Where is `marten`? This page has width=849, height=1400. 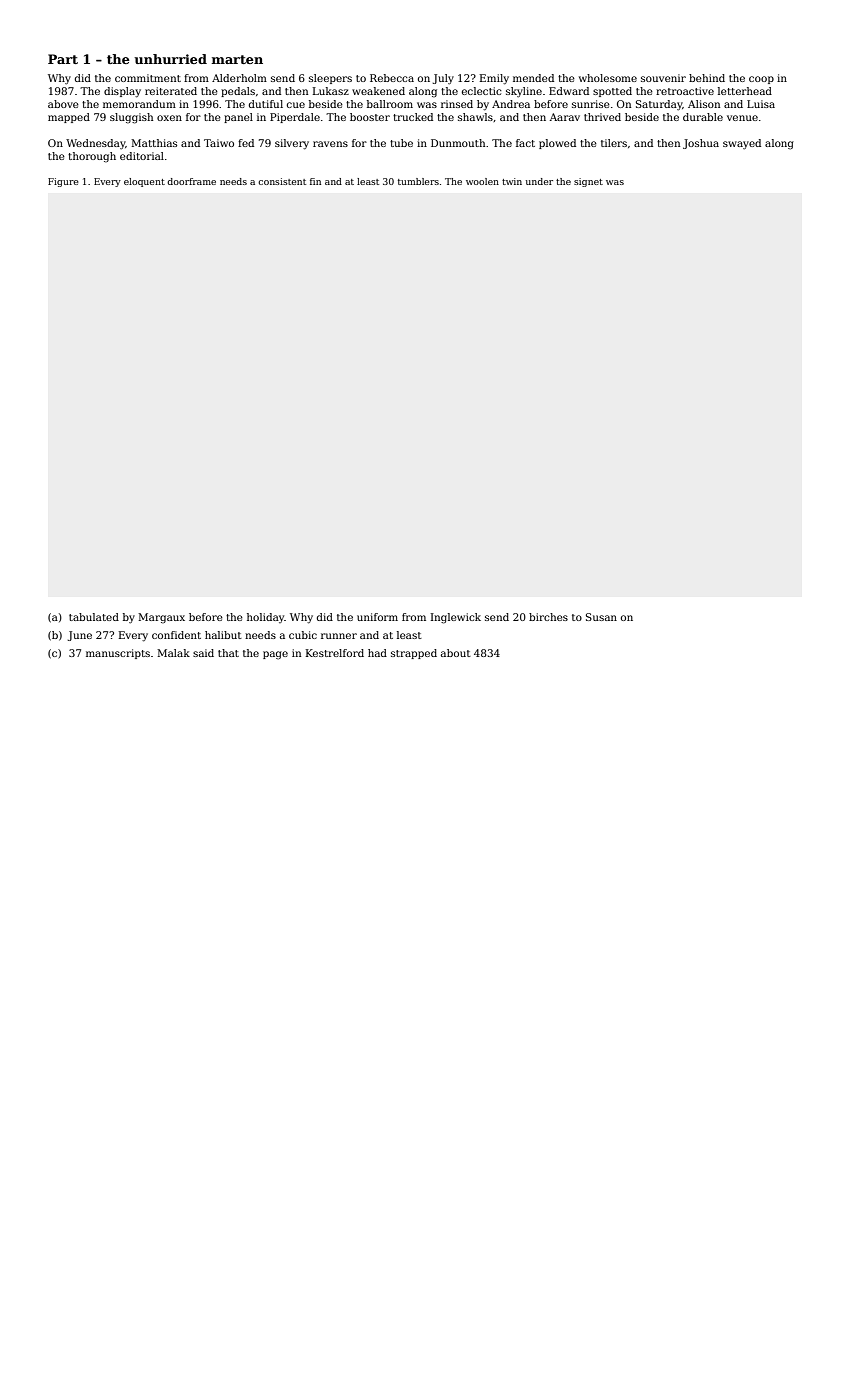 marten is located at coordinates (237, 59).
